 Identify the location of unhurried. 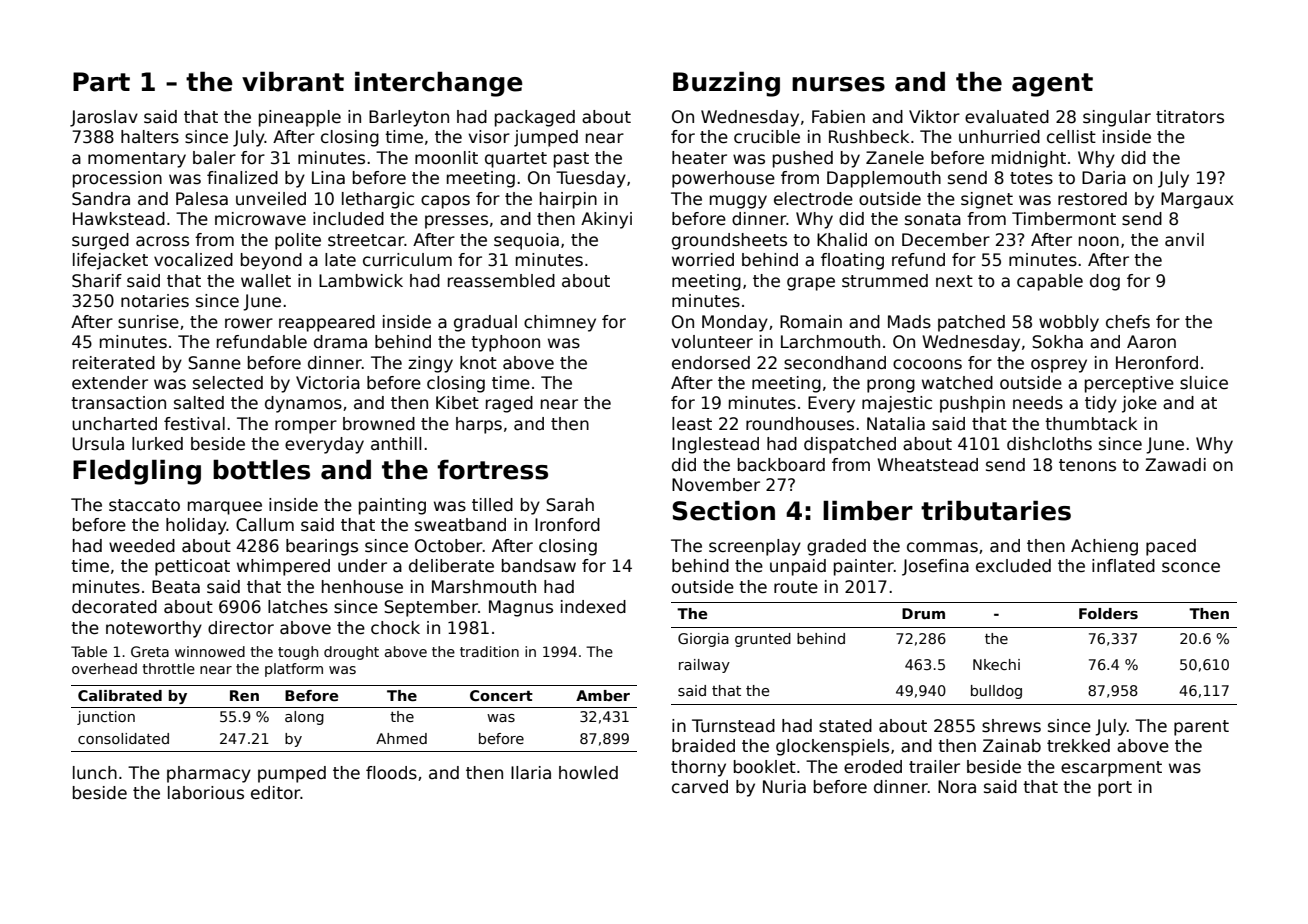
(999, 137).
